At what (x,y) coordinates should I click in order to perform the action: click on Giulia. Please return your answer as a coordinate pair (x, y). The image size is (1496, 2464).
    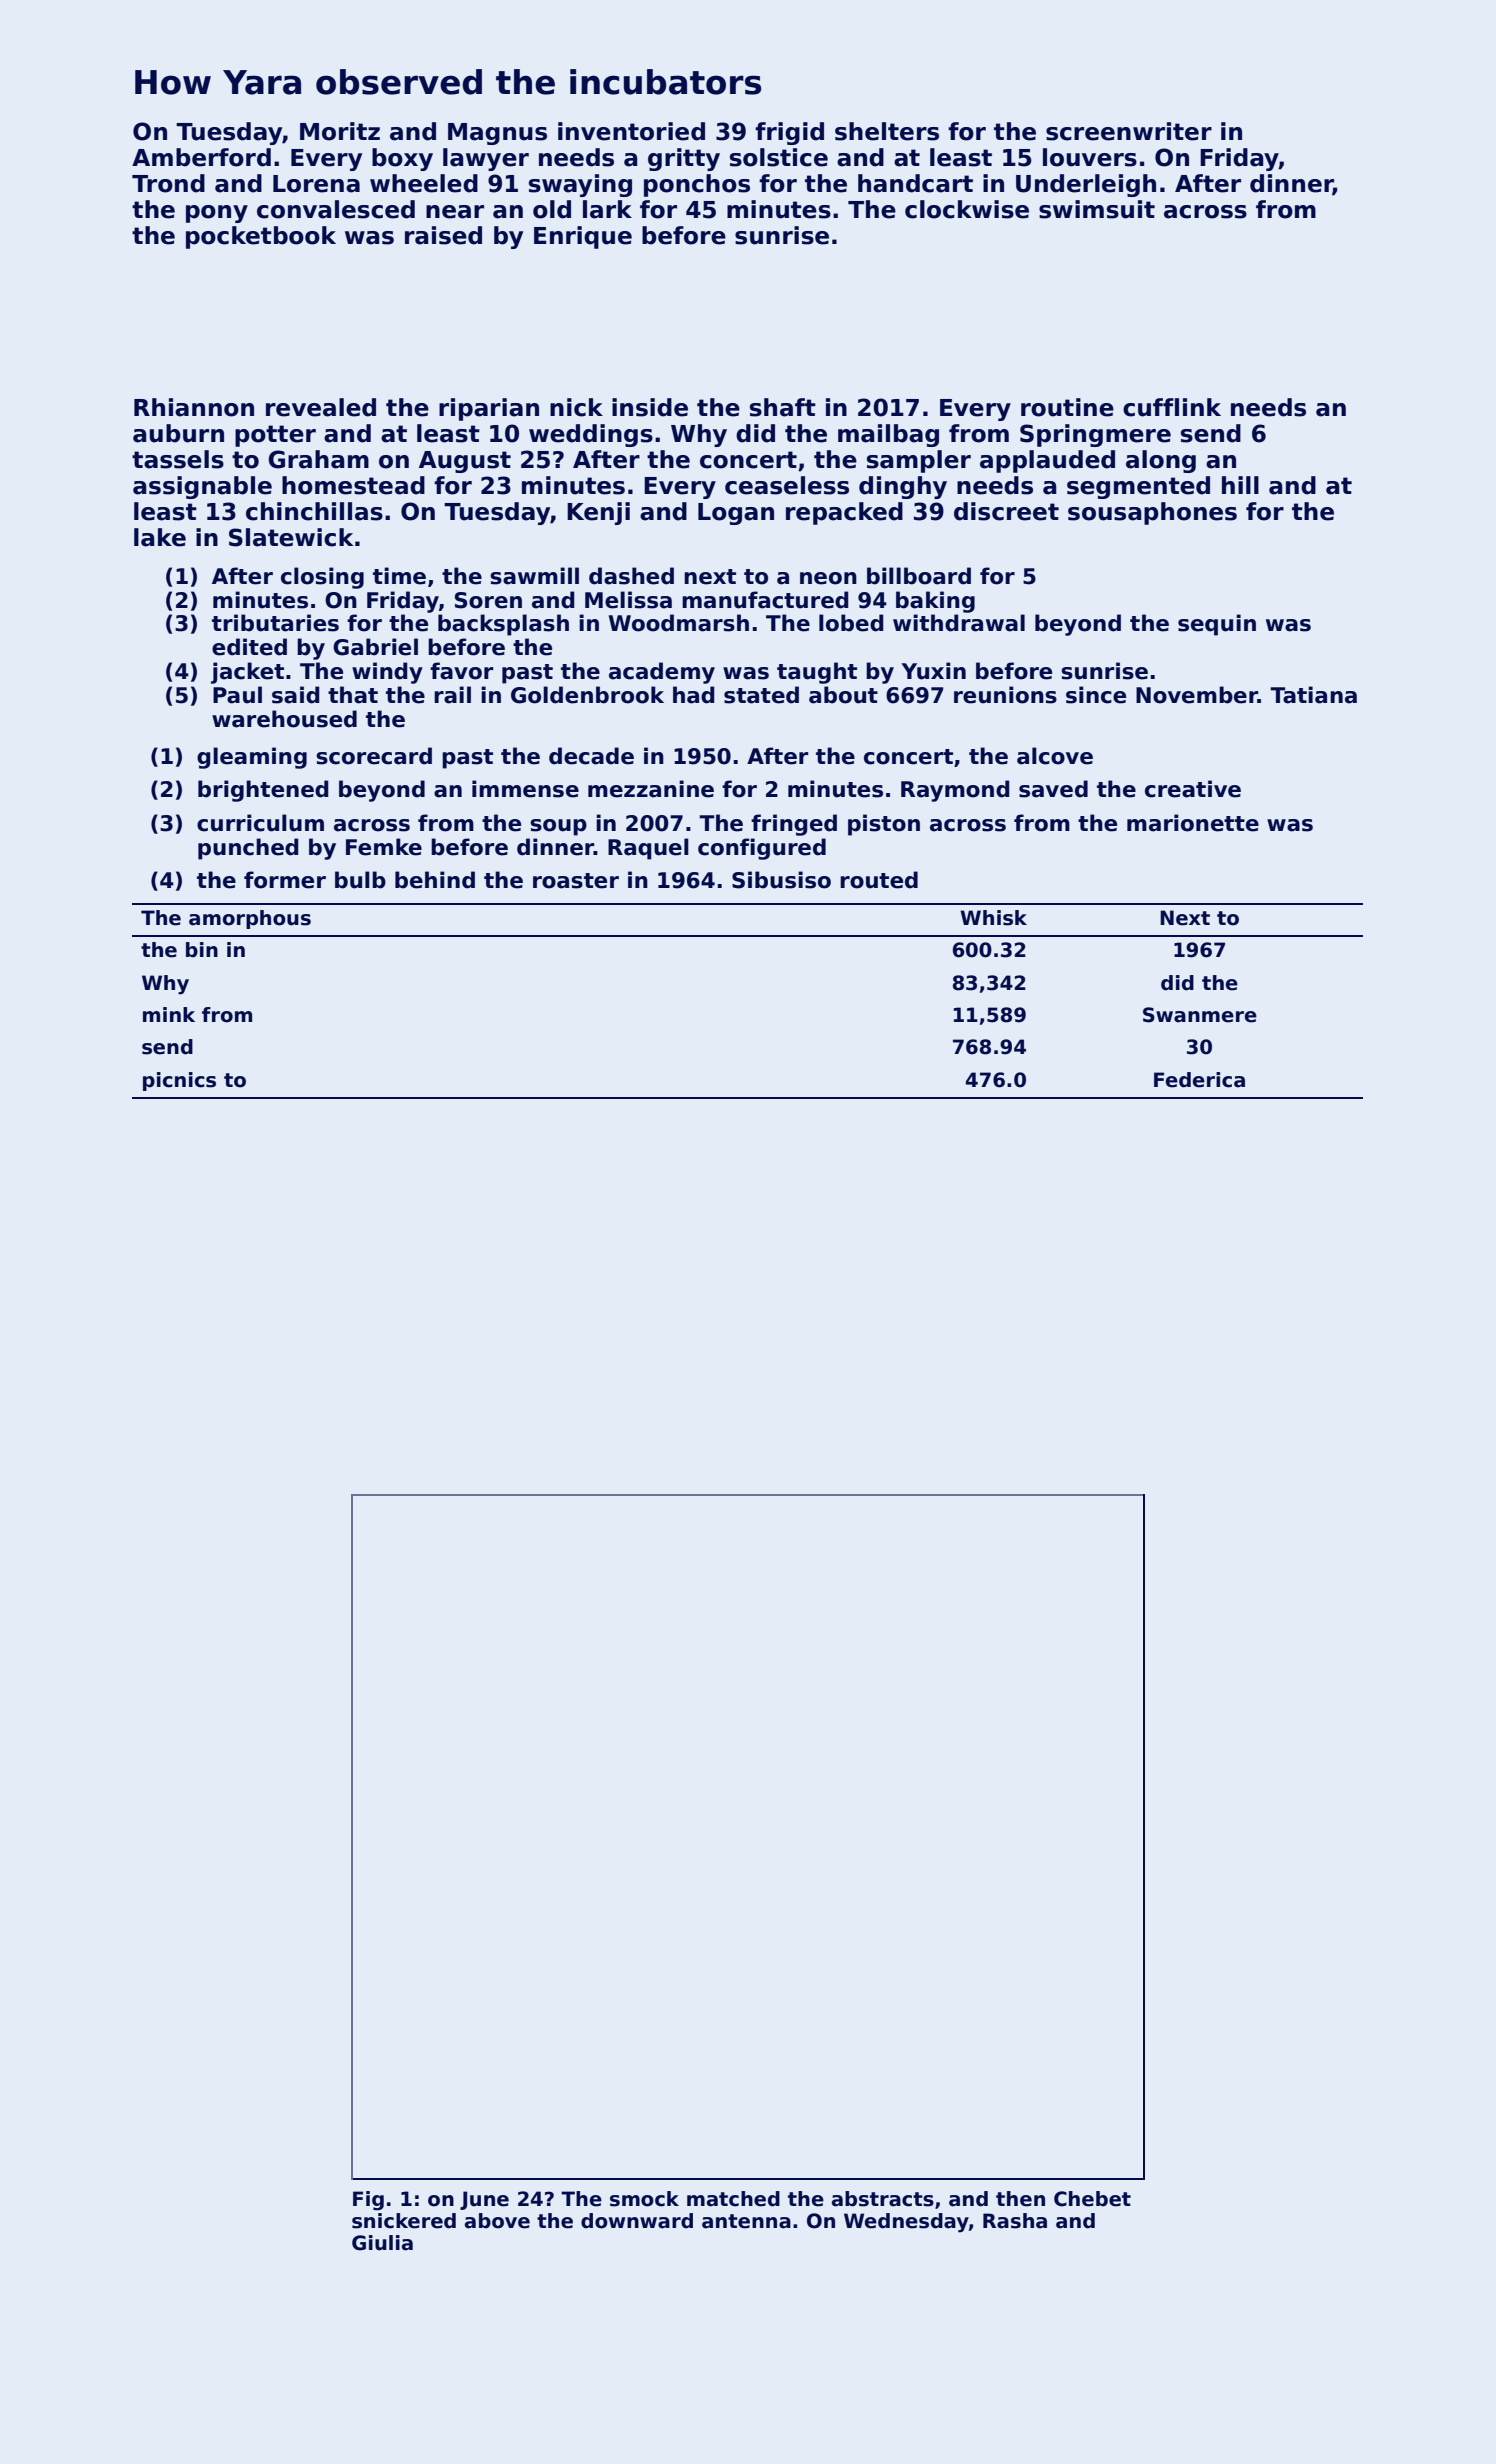
    Looking at the image, I should click on (382, 2243).
